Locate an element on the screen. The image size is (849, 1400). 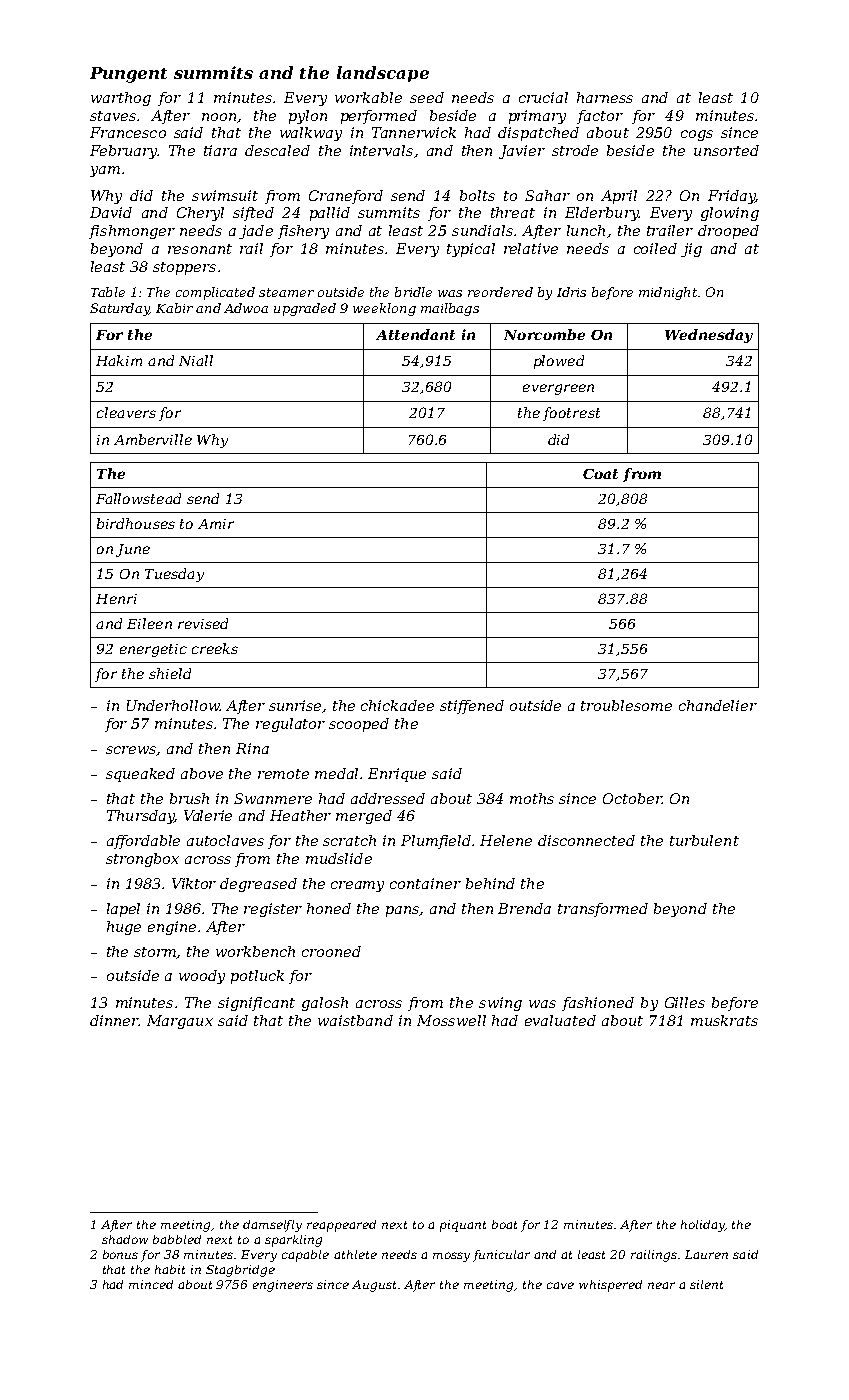
pallid is located at coordinates (330, 214).
